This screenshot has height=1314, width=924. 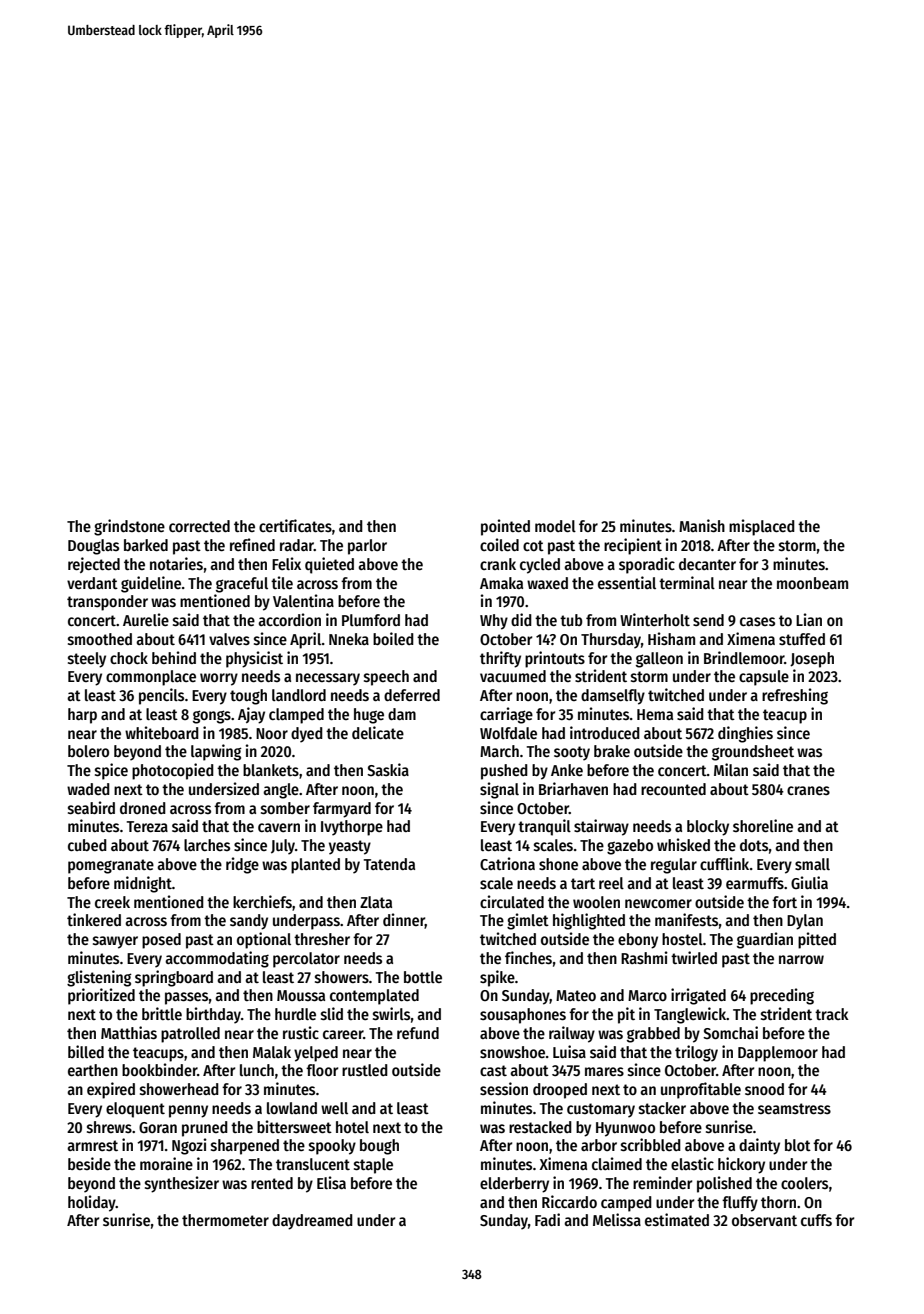 I want to click on holiday, so click(x=92, y=1203).
